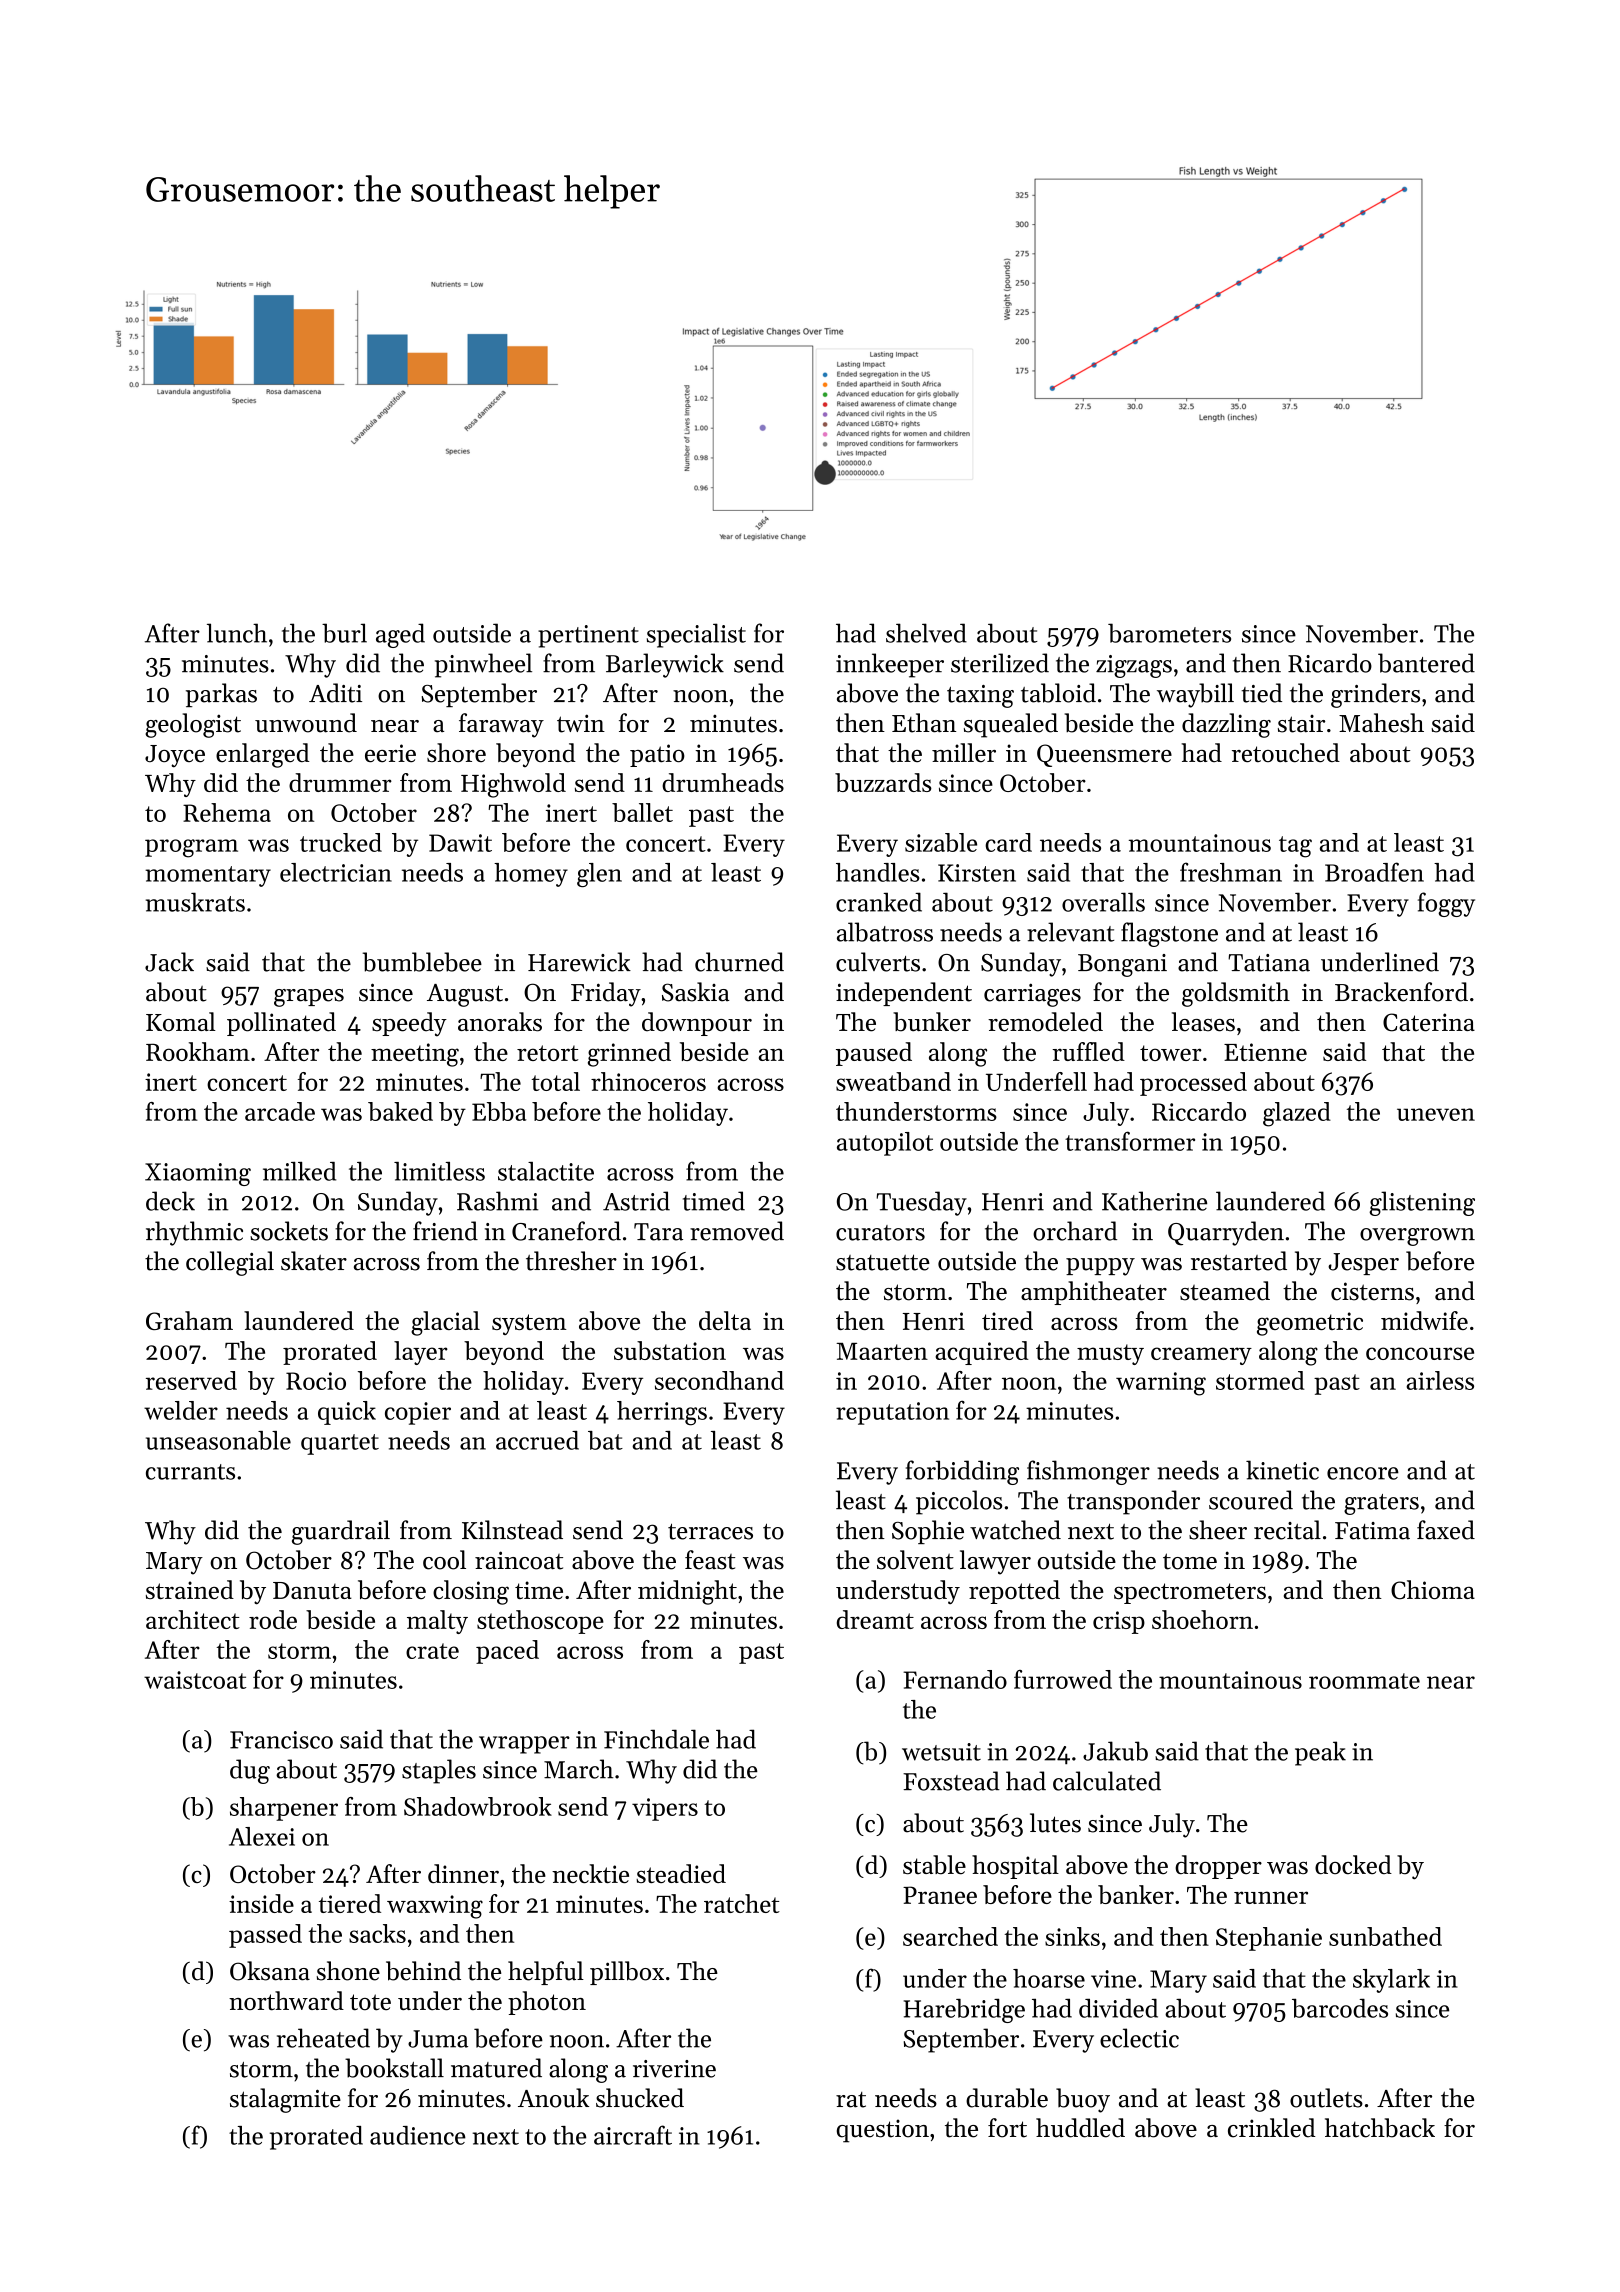  I want to click on bantered, so click(1426, 663).
